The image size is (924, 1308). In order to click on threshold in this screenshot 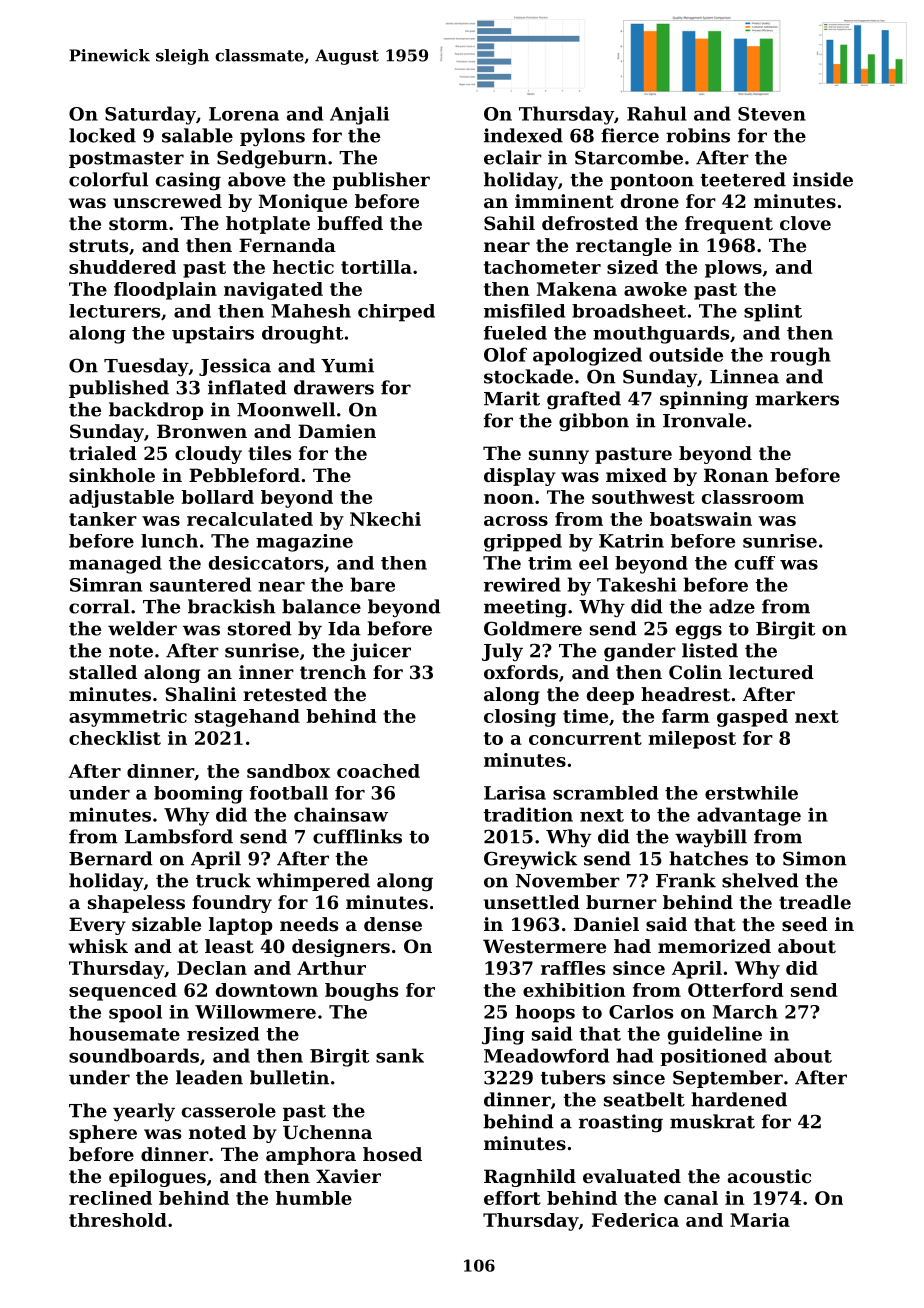, I will do `click(118, 1220)`.
